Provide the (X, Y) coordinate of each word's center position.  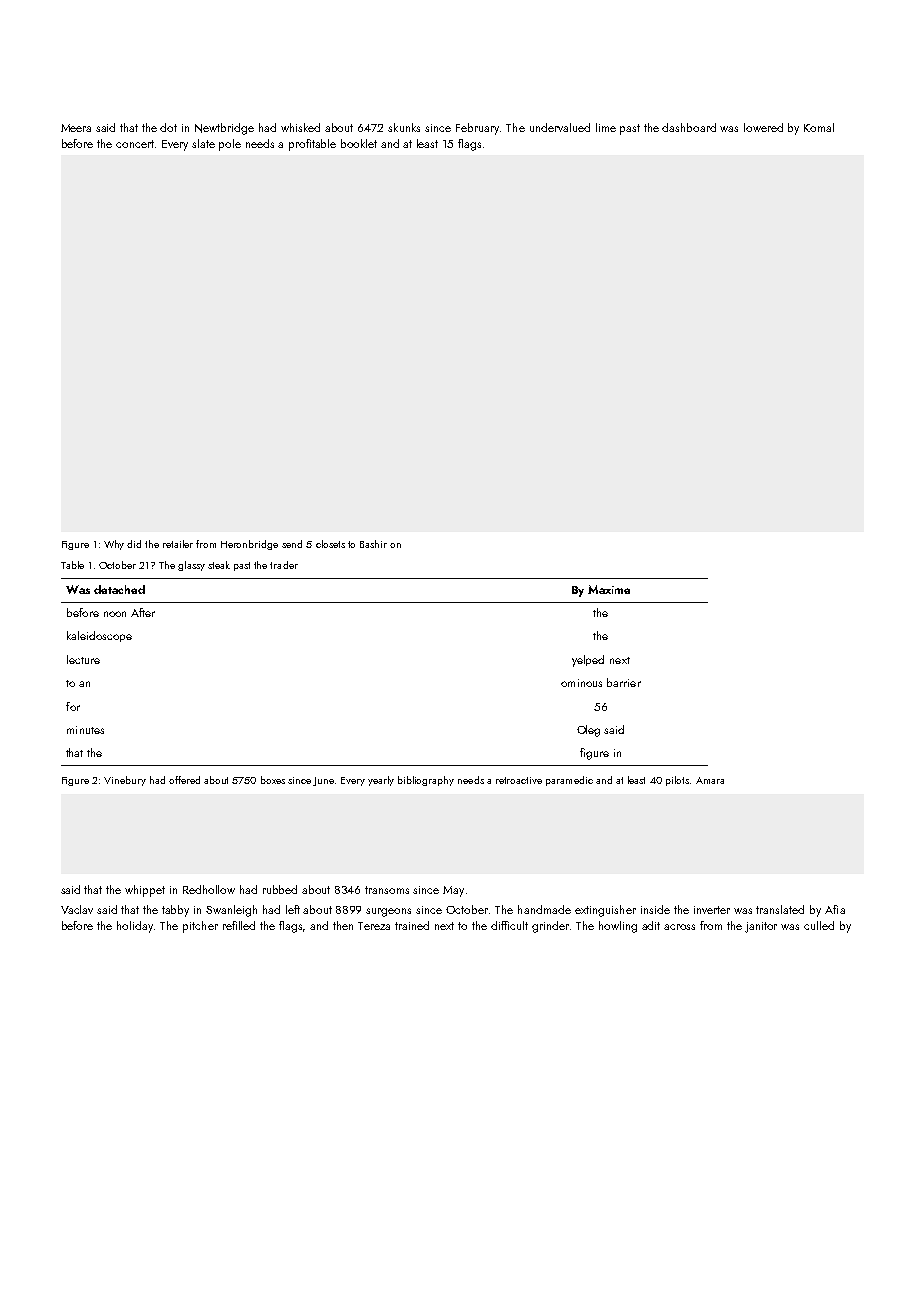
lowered (763, 127)
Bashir (373, 544)
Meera (76, 128)
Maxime (609, 589)
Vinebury (125, 781)
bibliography (426, 781)
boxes (273, 780)
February (477, 129)
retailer (178, 544)
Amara (710, 780)
